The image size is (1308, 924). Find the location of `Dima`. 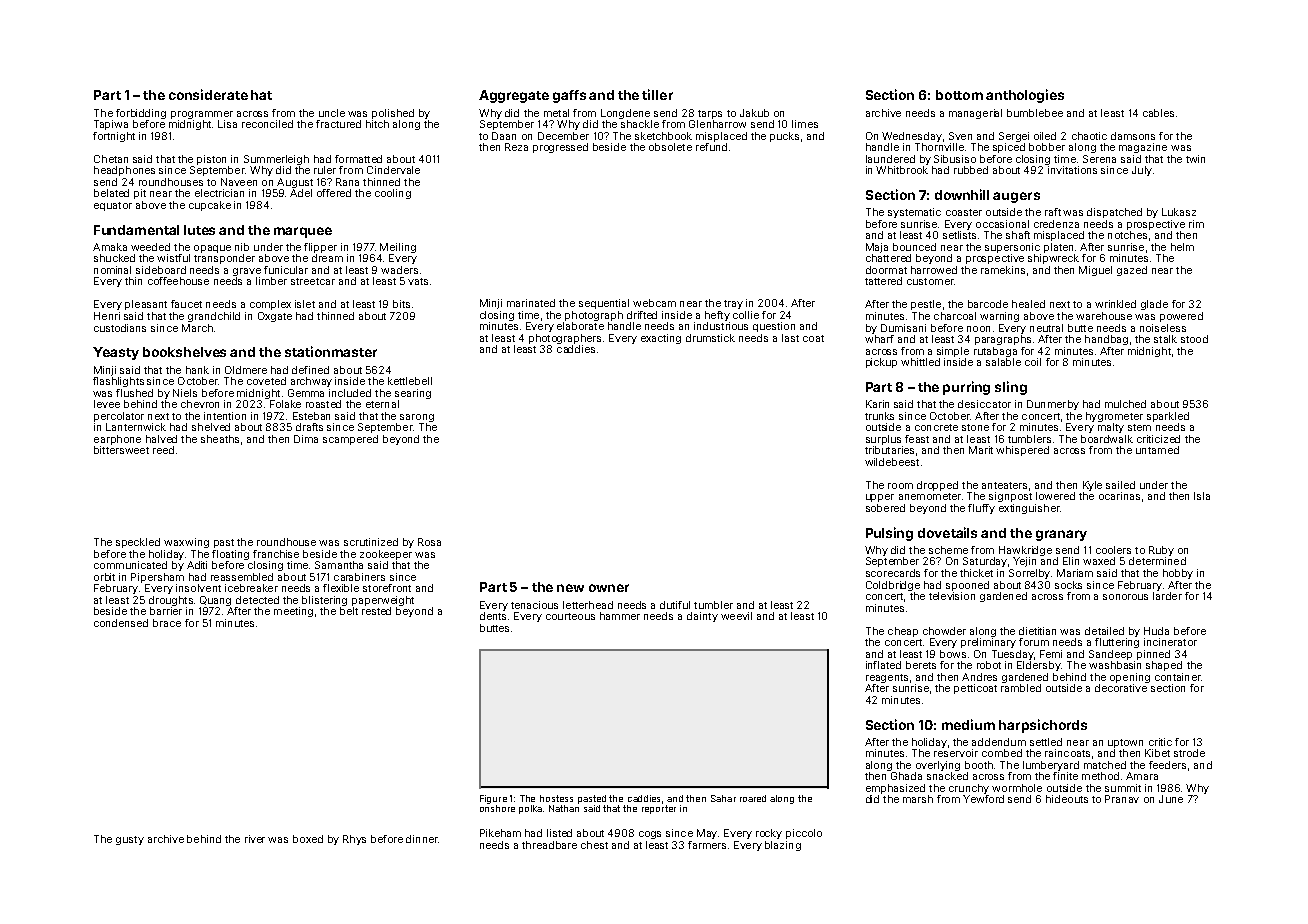

Dima is located at coordinates (306, 439).
